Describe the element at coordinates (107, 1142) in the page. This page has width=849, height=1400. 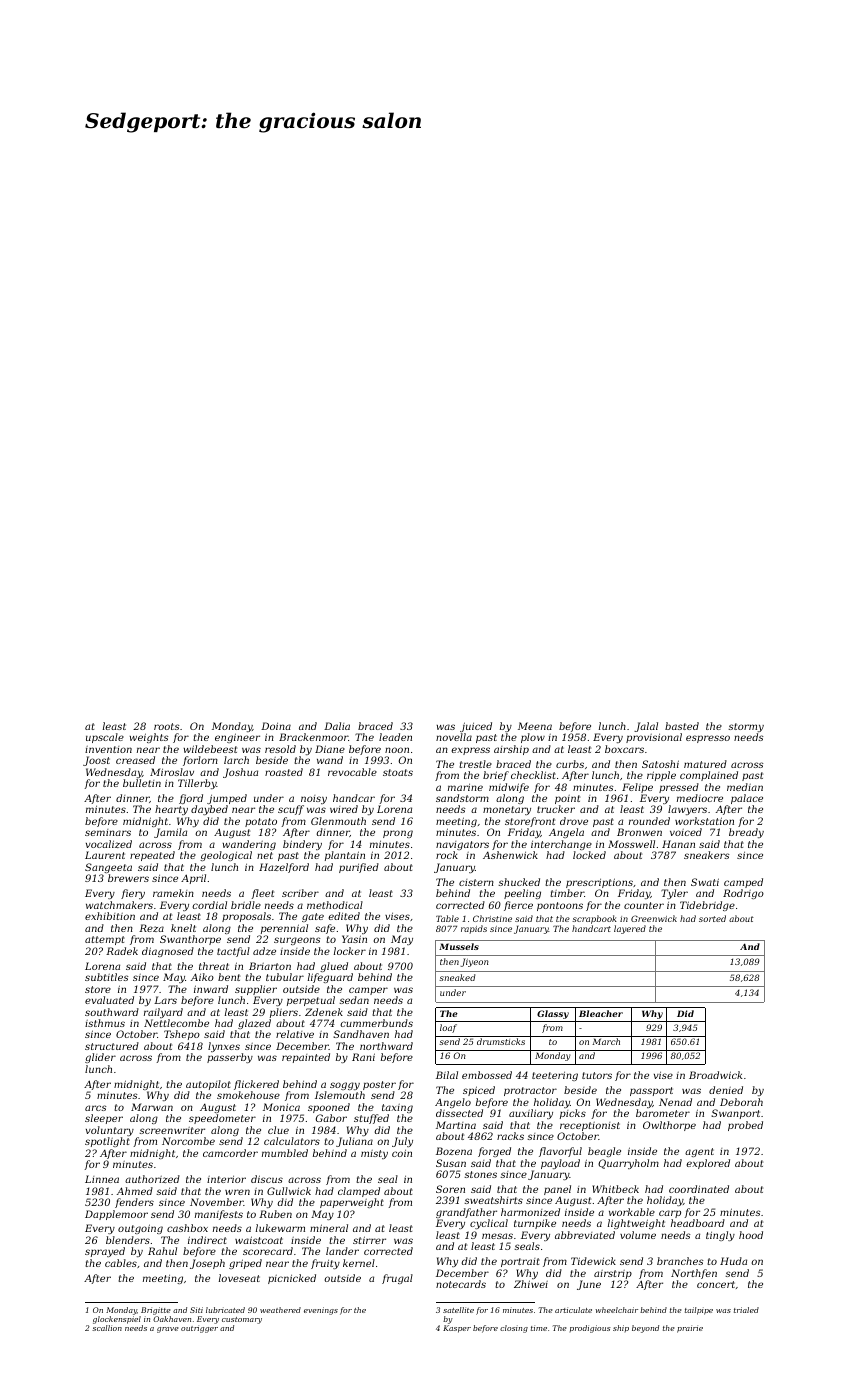
I see `spotlight` at that location.
